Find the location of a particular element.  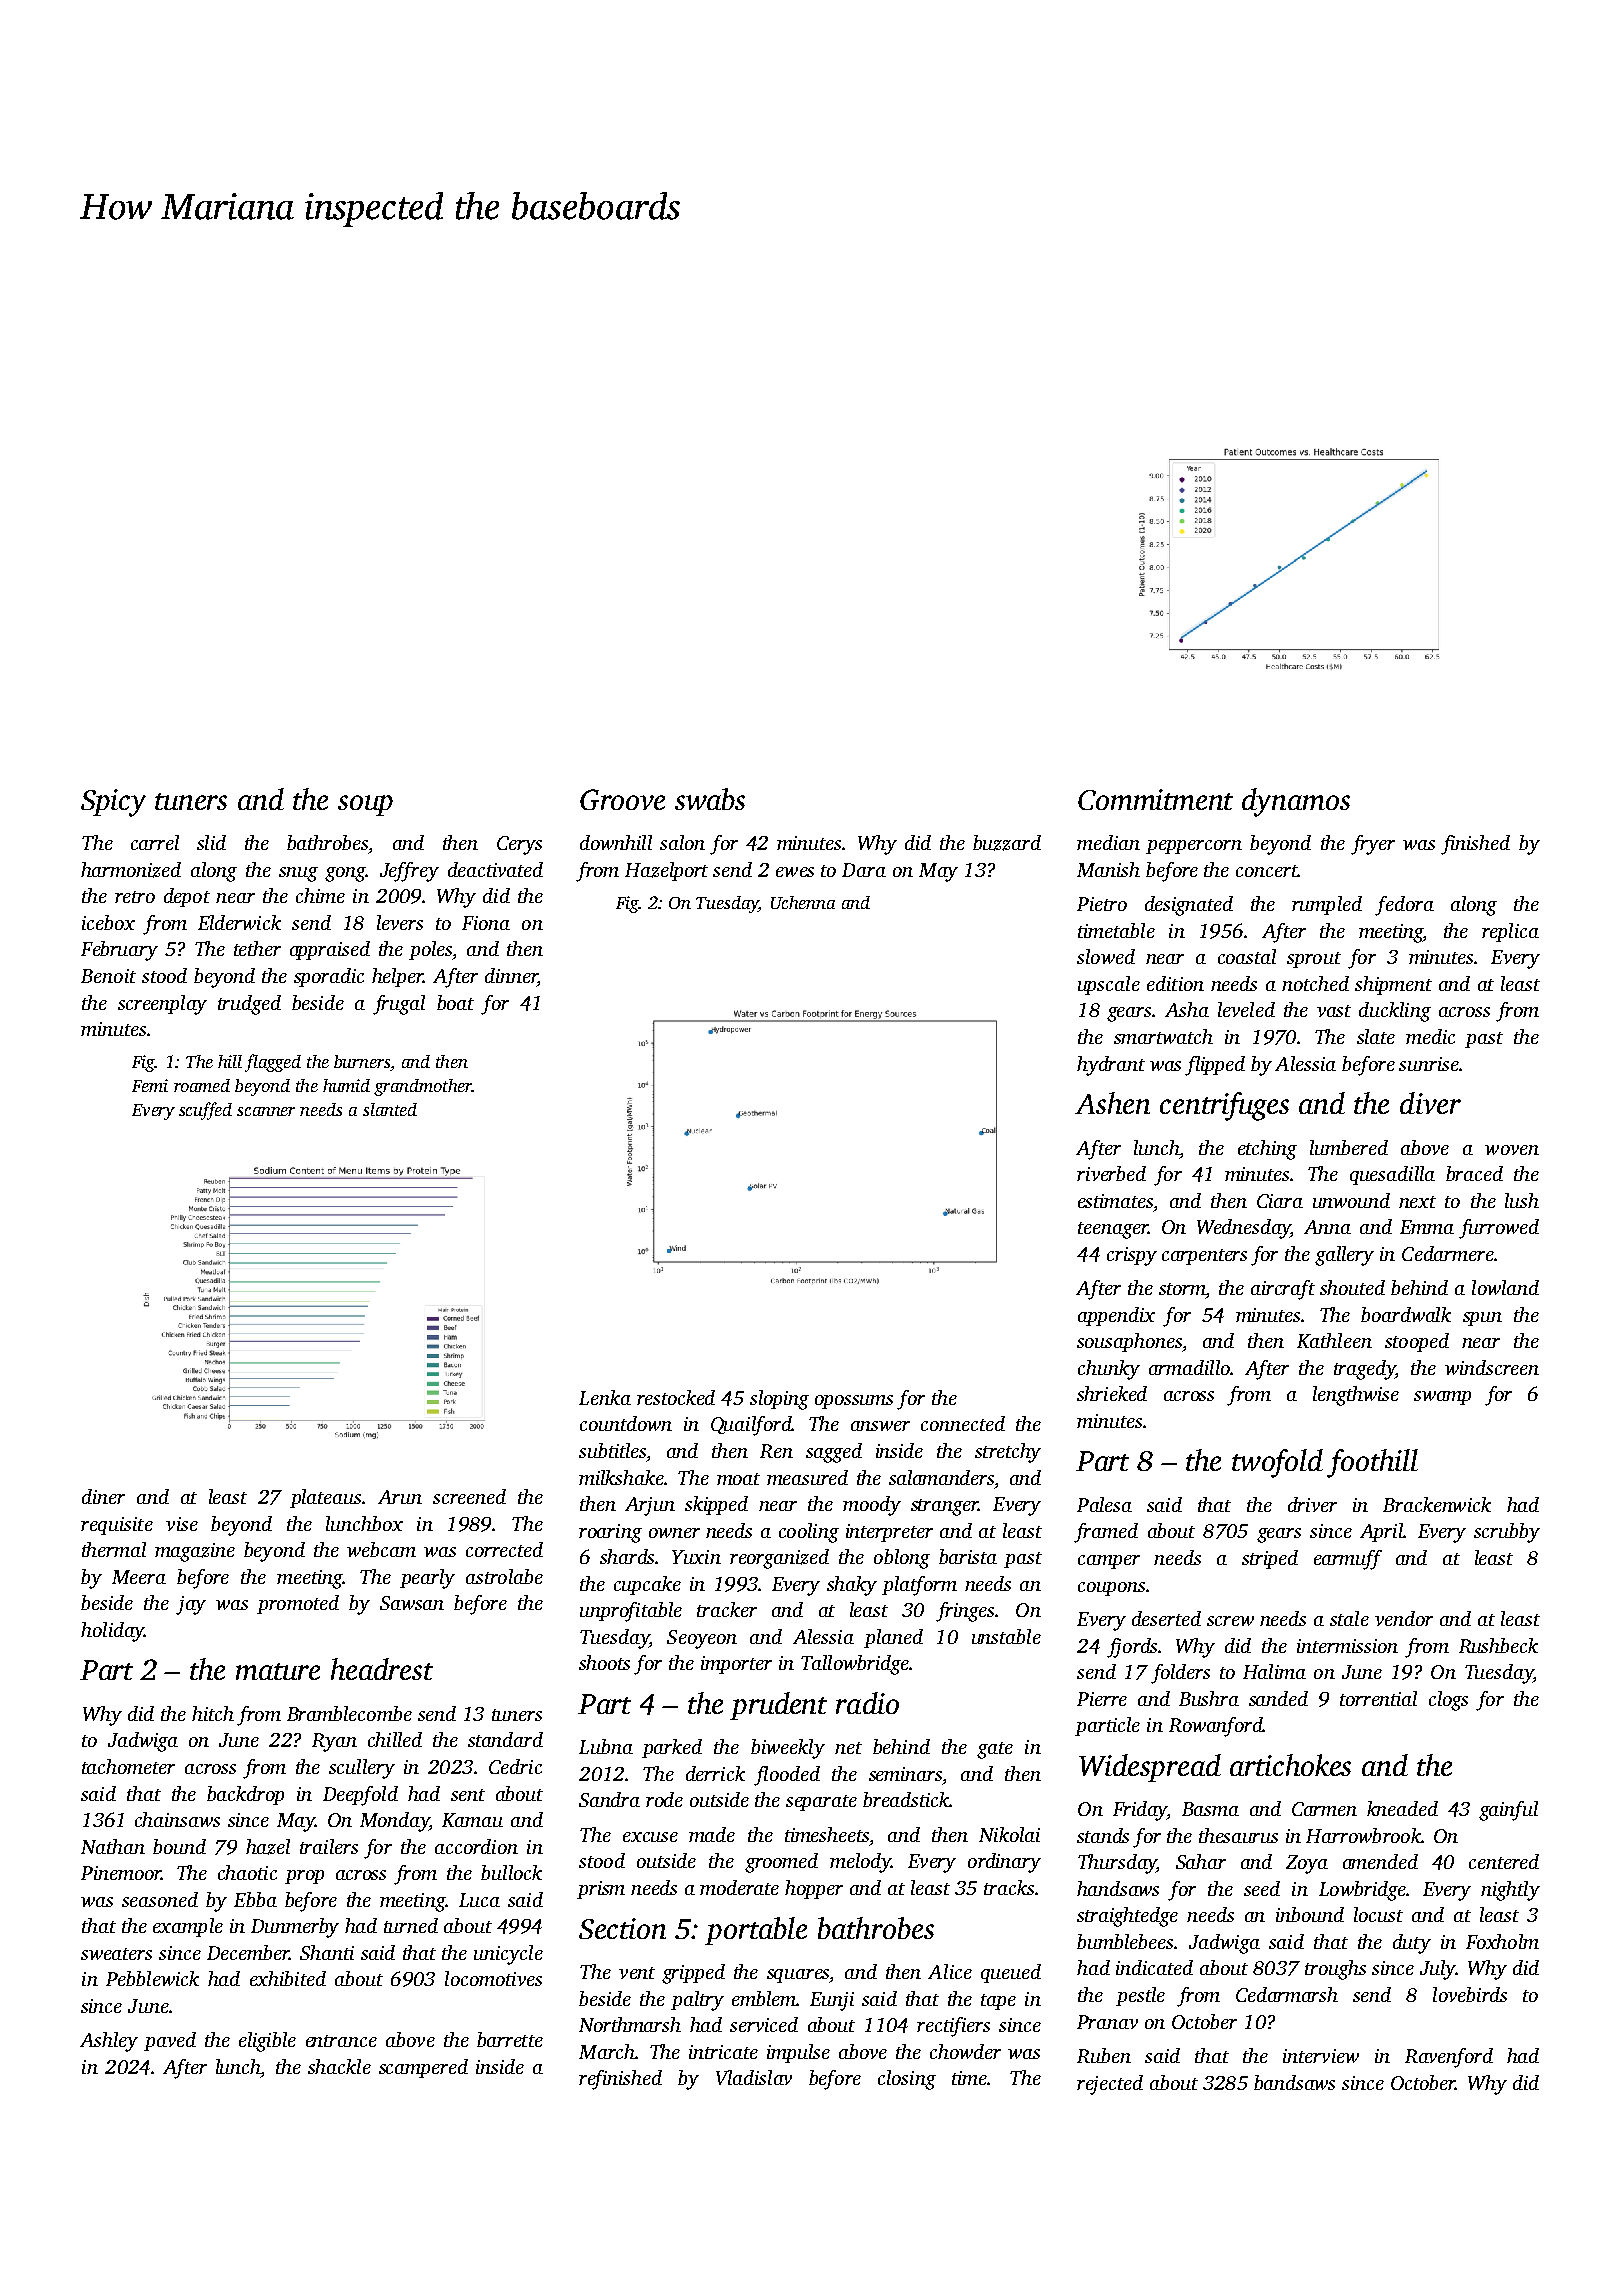

diner is located at coordinates (103, 1496).
